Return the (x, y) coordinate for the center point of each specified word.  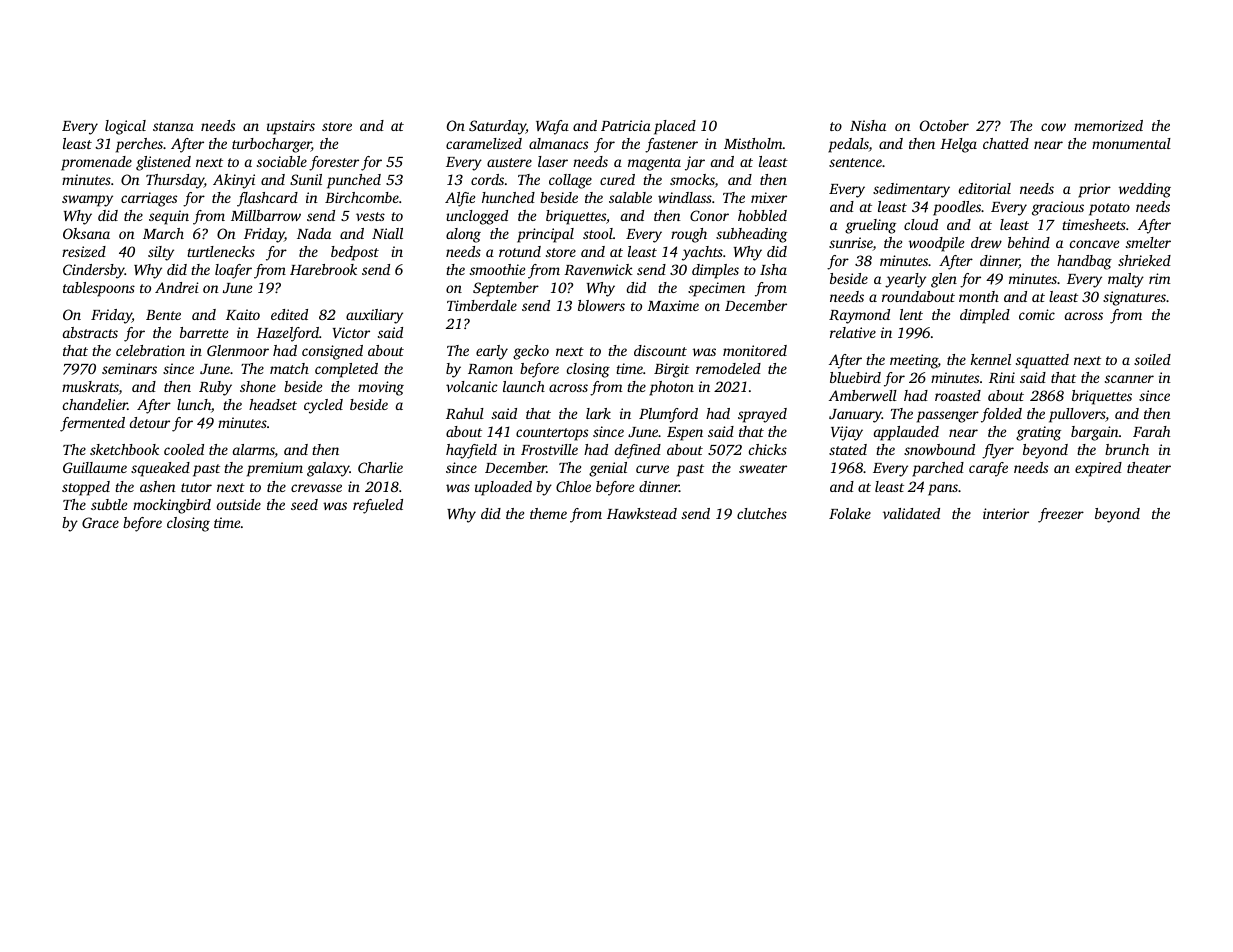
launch (524, 386)
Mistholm (753, 143)
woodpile (936, 244)
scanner (1129, 379)
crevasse (316, 488)
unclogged (477, 217)
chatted (1006, 143)
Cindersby (94, 271)
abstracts (90, 332)
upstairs (291, 127)
